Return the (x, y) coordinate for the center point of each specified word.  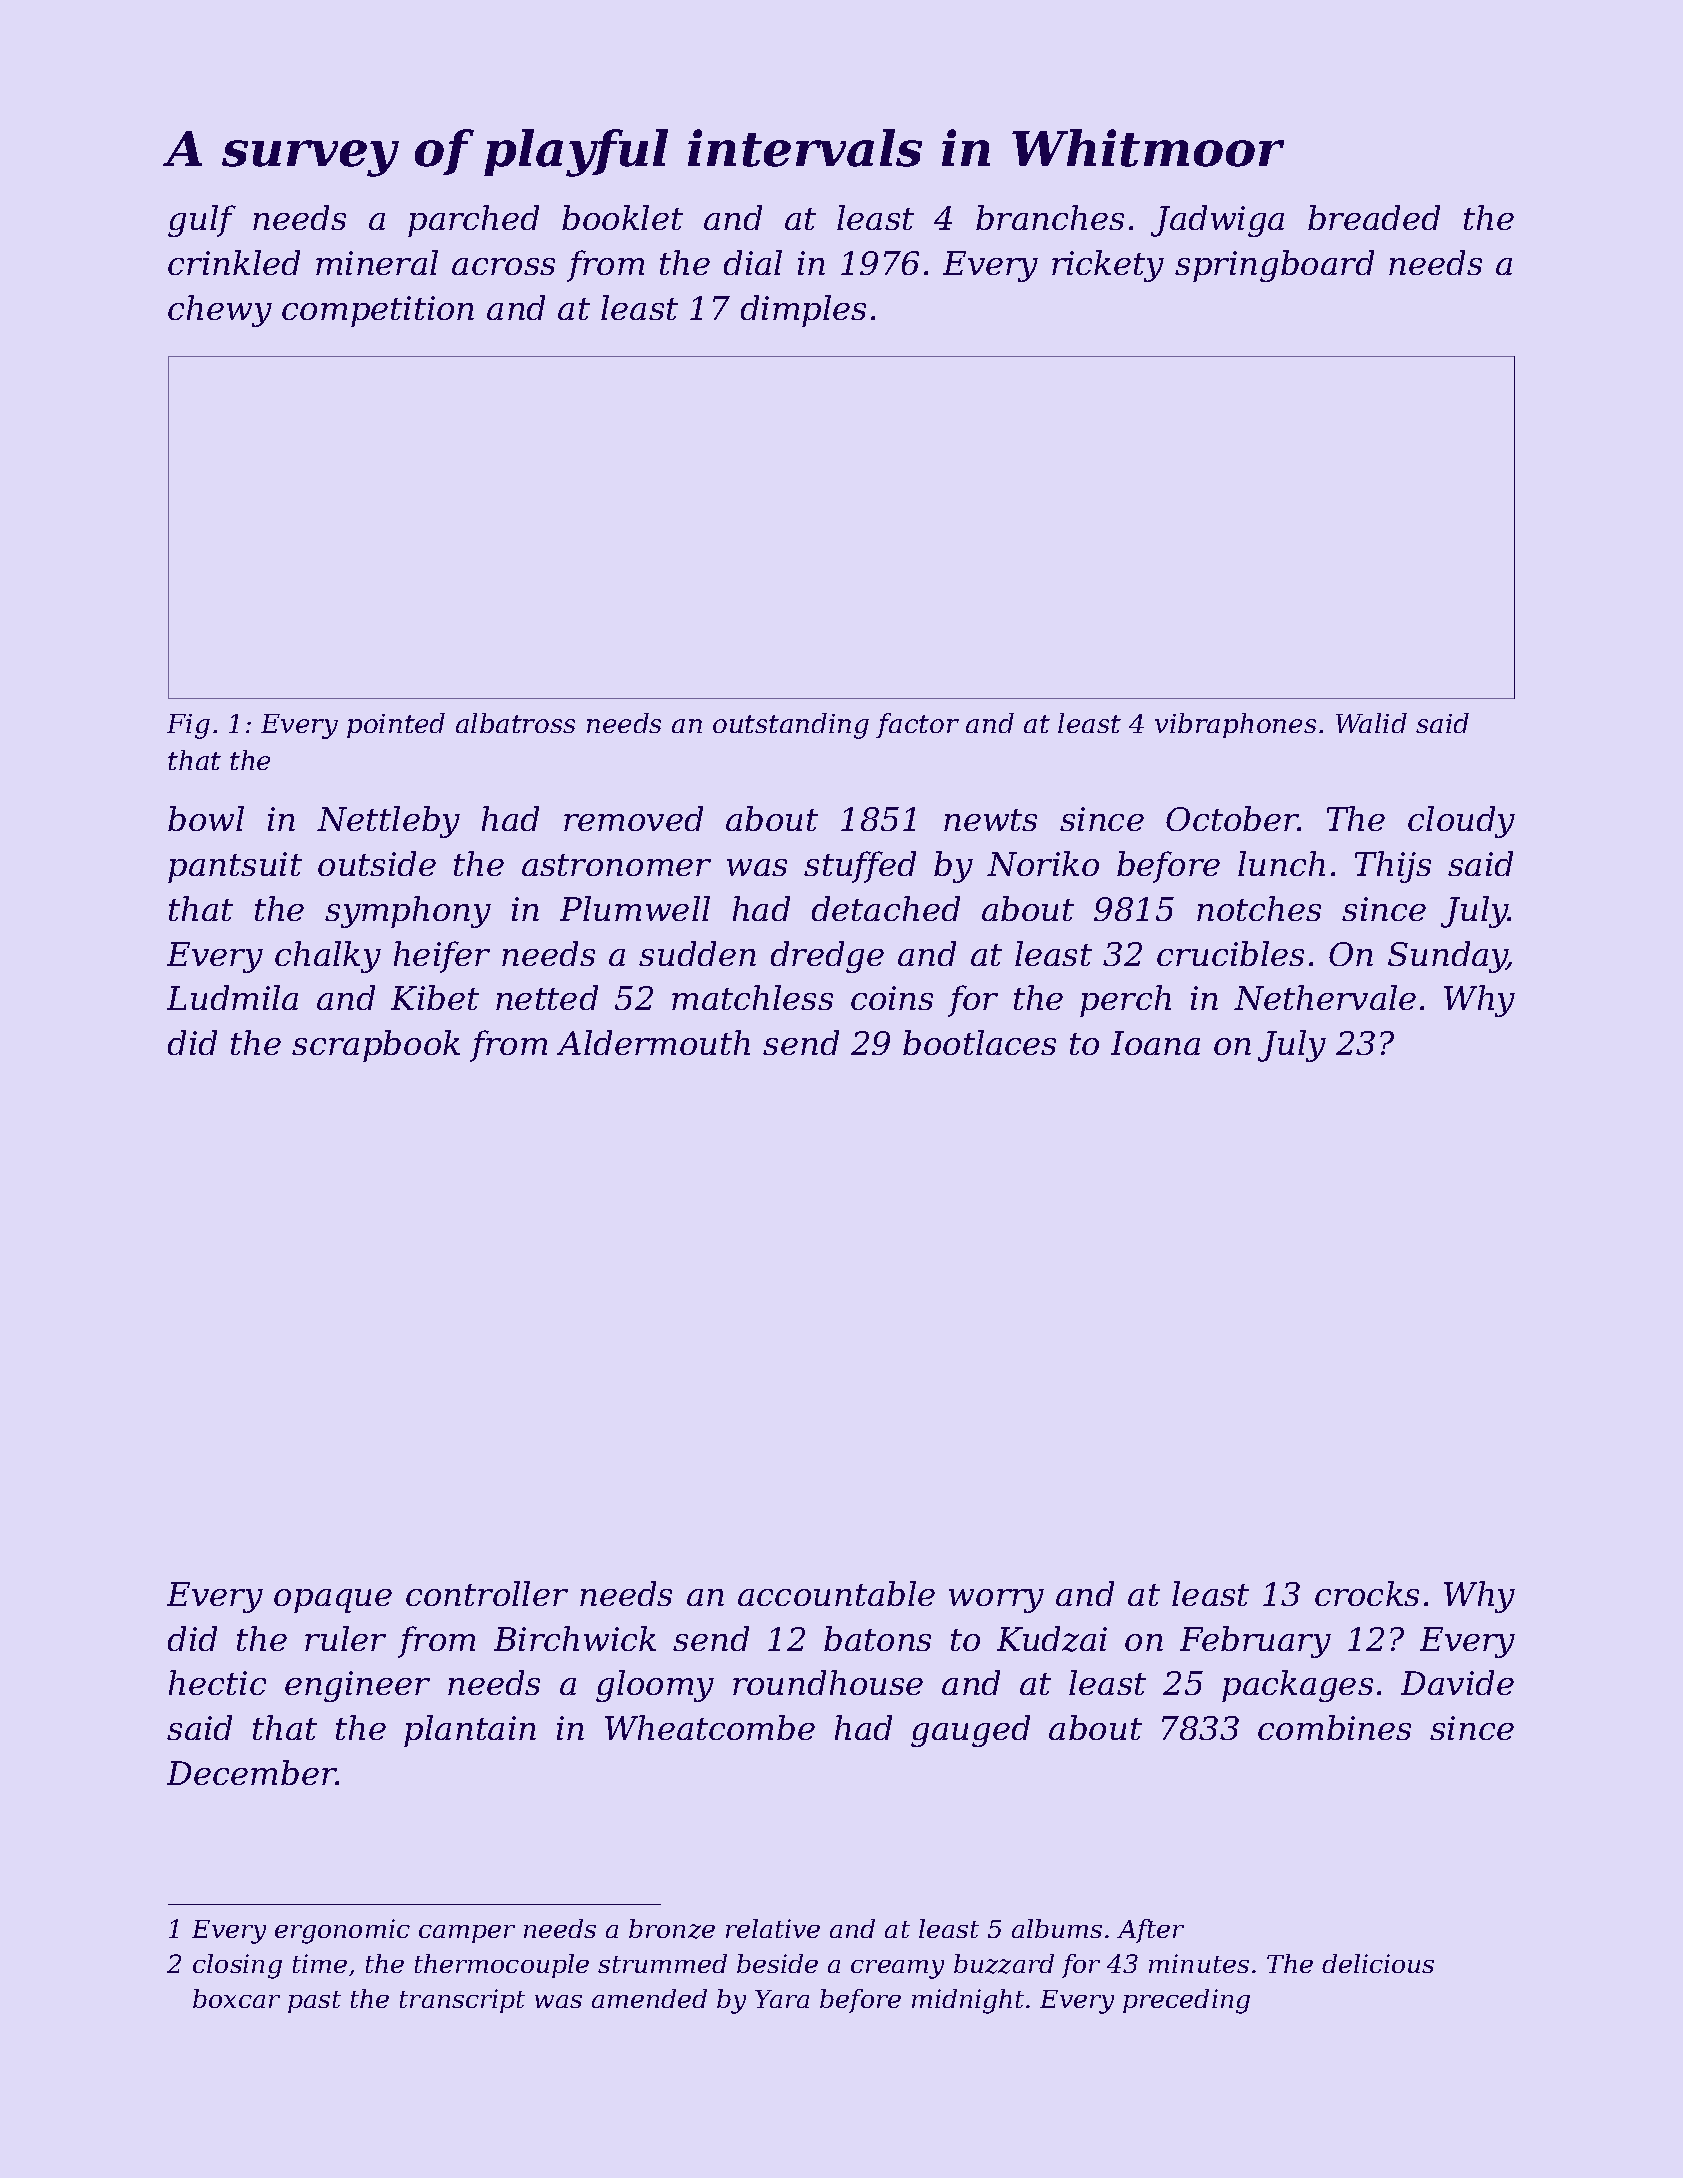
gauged (970, 1731)
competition (378, 311)
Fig (188, 726)
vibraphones (1235, 725)
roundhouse (828, 1682)
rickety (1108, 266)
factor (917, 725)
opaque (333, 1601)
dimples (803, 311)
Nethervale (1325, 997)
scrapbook (376, 1046)
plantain (470, 1731)
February (1255, 1642)
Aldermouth (653, 1042)
